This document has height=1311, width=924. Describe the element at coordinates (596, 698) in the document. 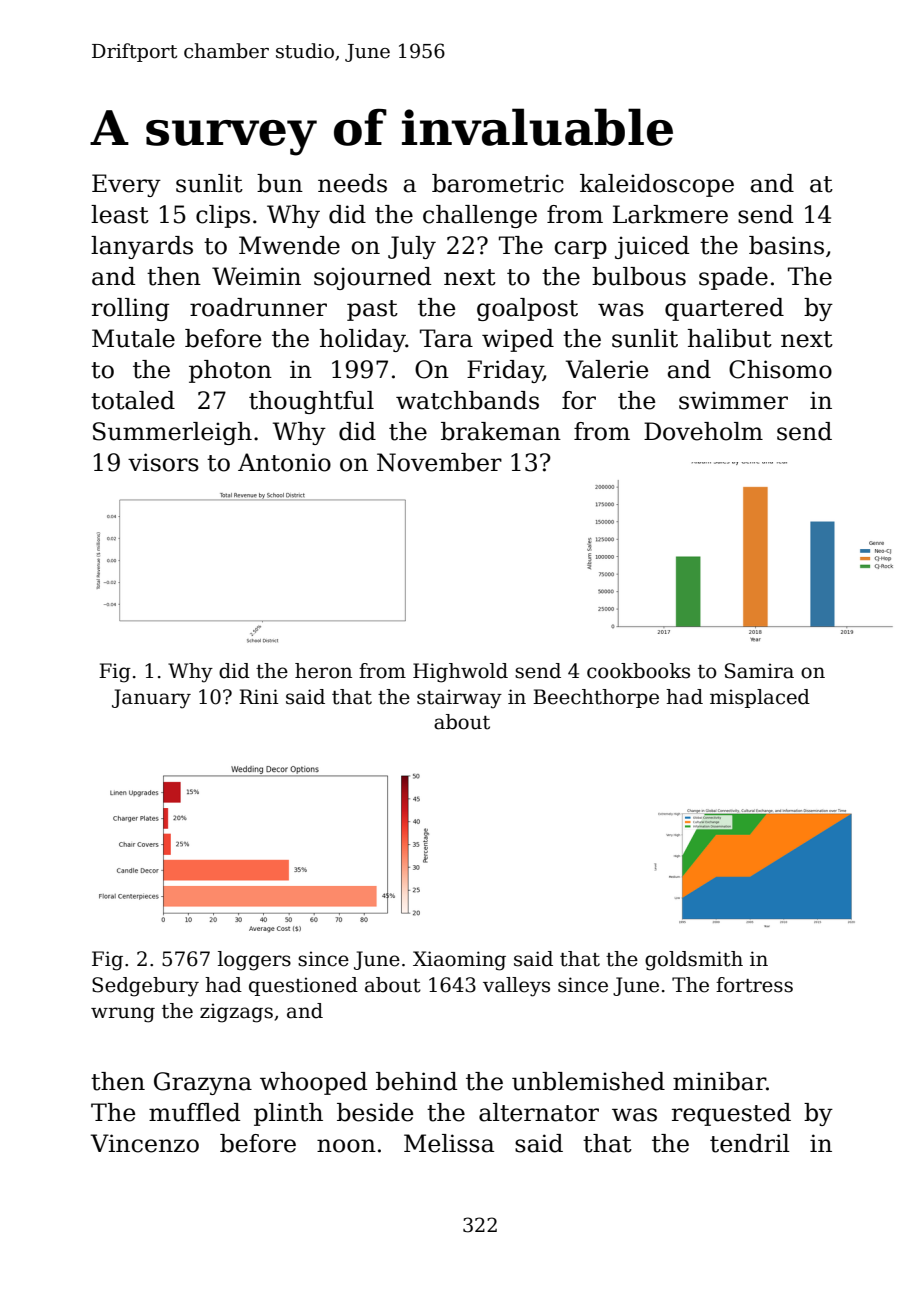

I see `Beechthorpe` at that location.
